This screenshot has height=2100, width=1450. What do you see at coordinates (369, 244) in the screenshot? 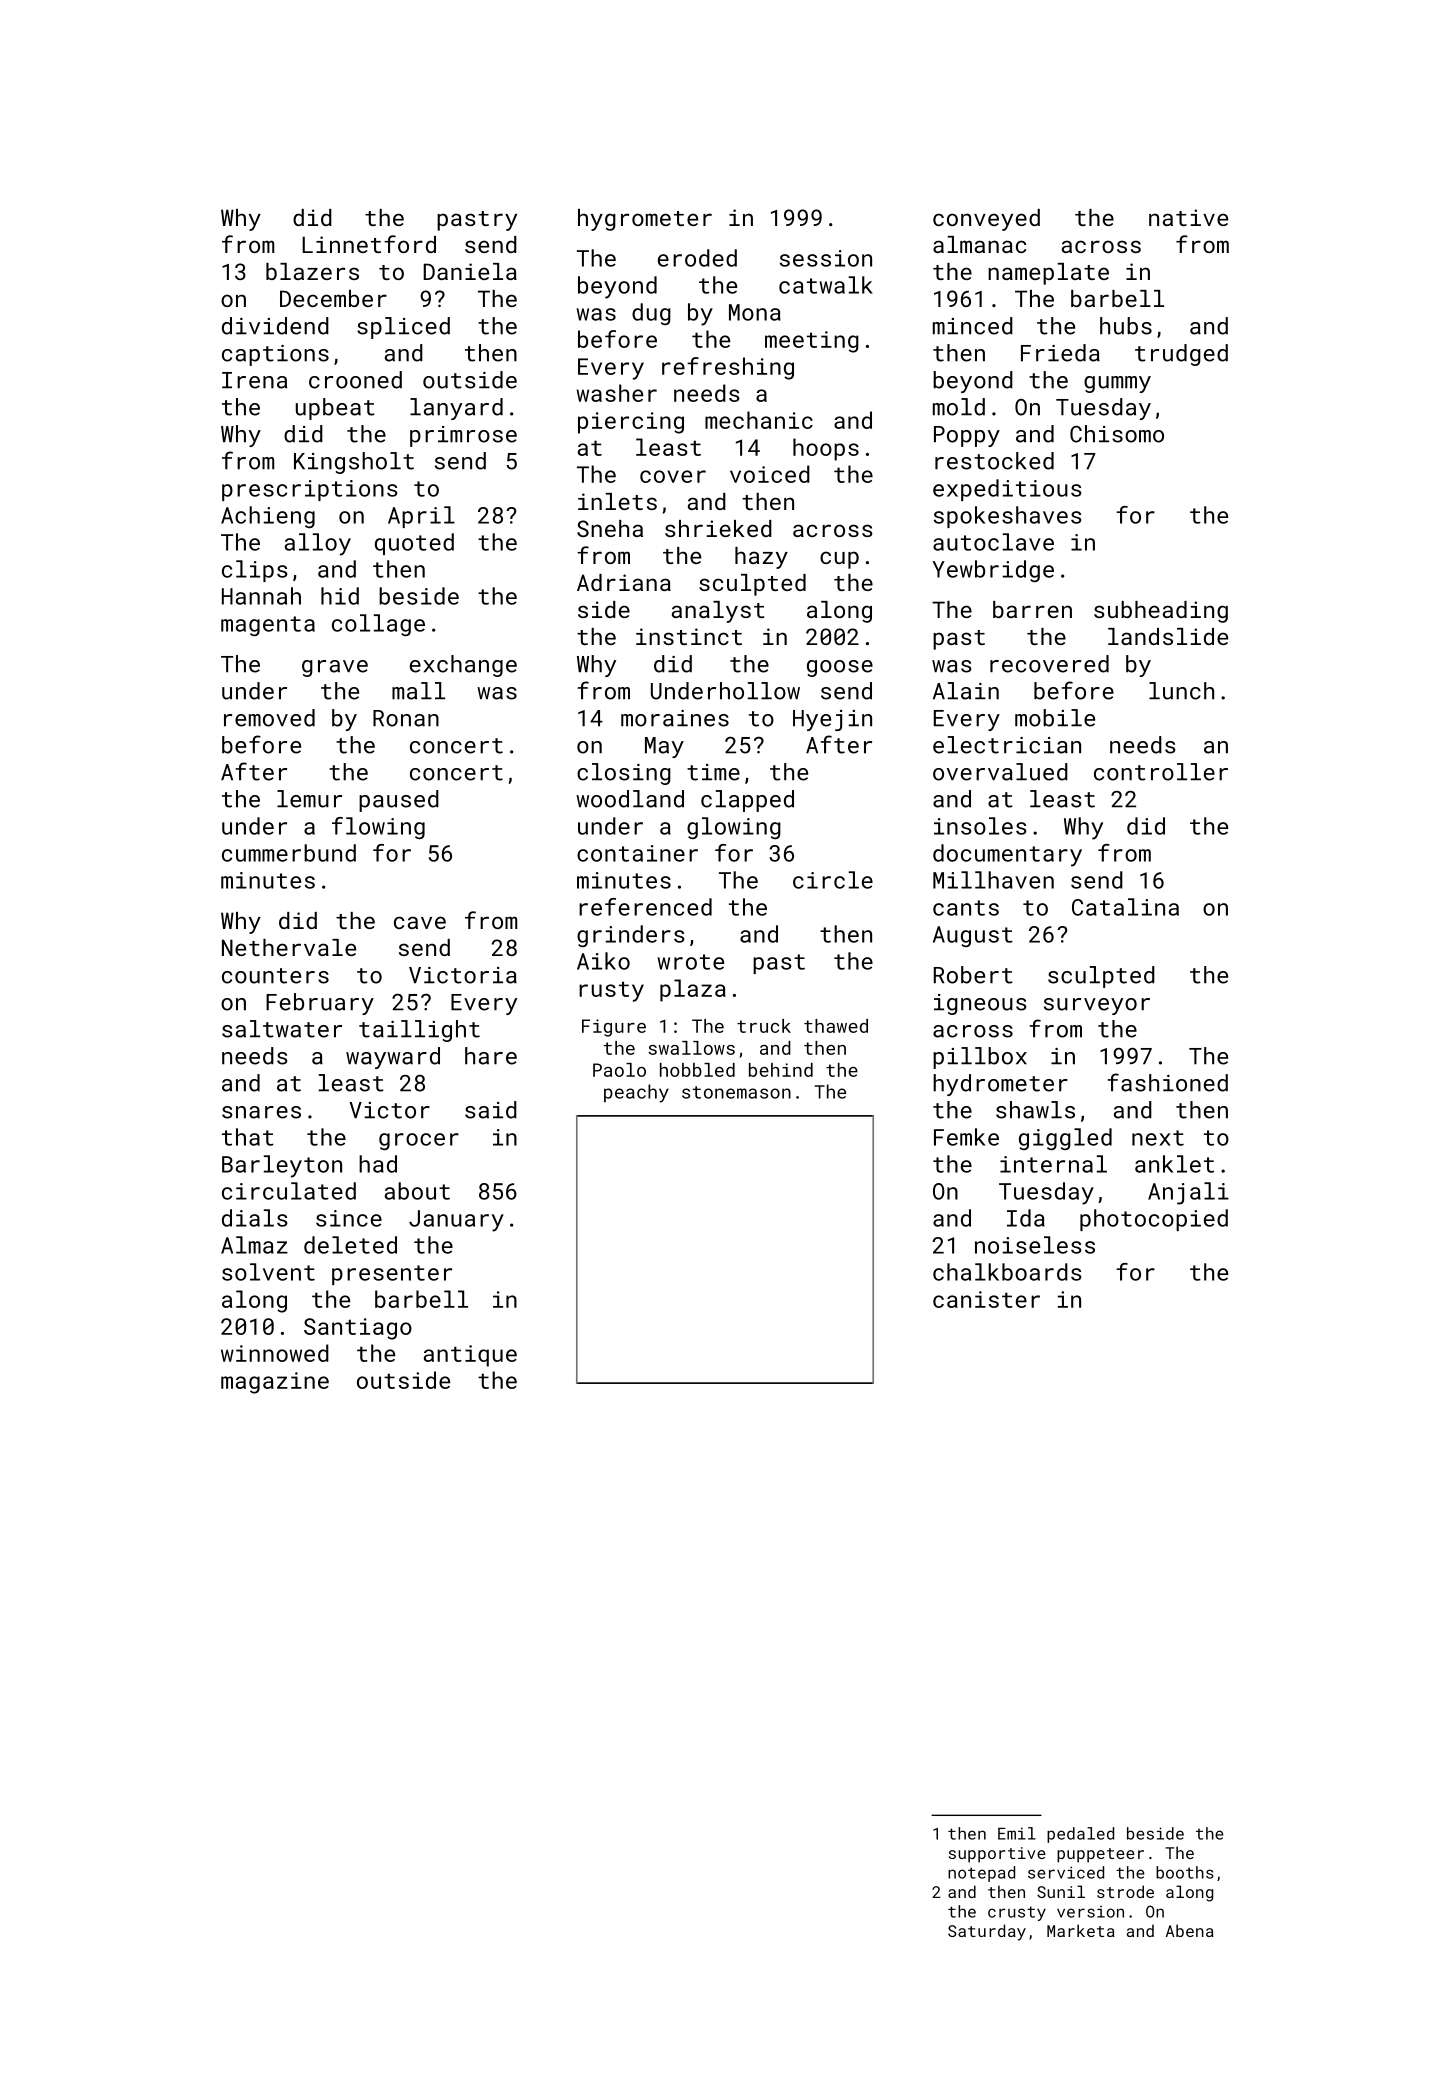
I see `Linnetford` at bounding box center [369, 244].
